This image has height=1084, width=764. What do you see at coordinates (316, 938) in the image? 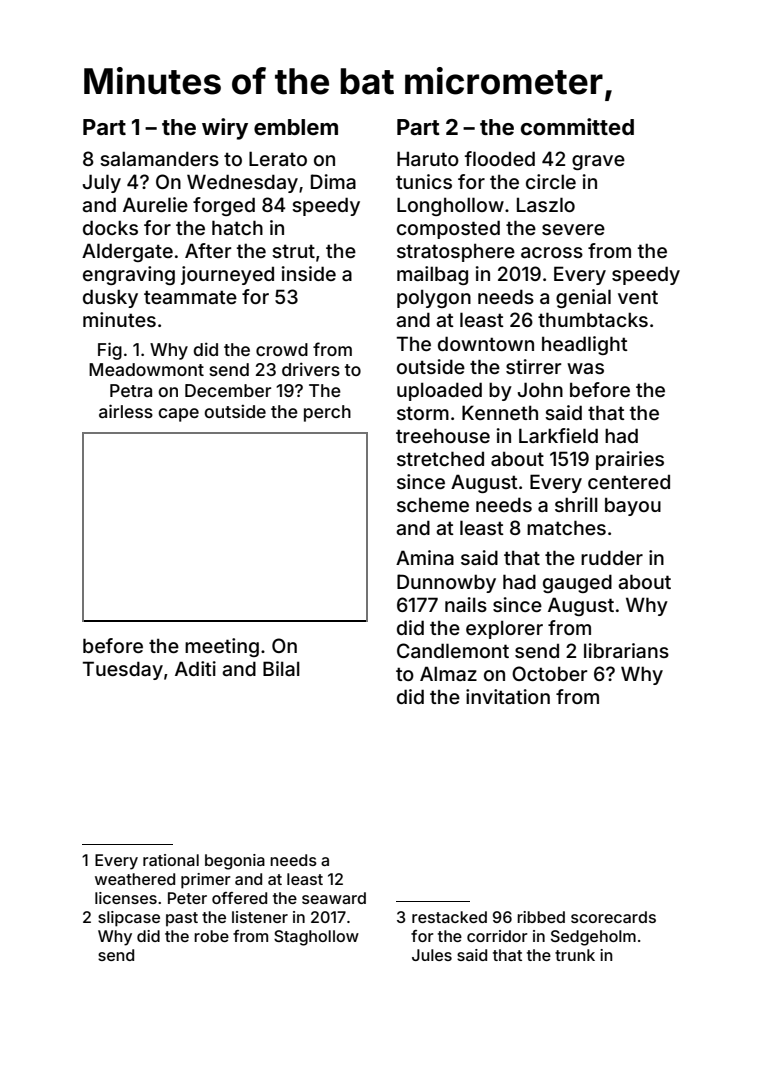
I see `Staghollow` at bounding box center [316, 938].
